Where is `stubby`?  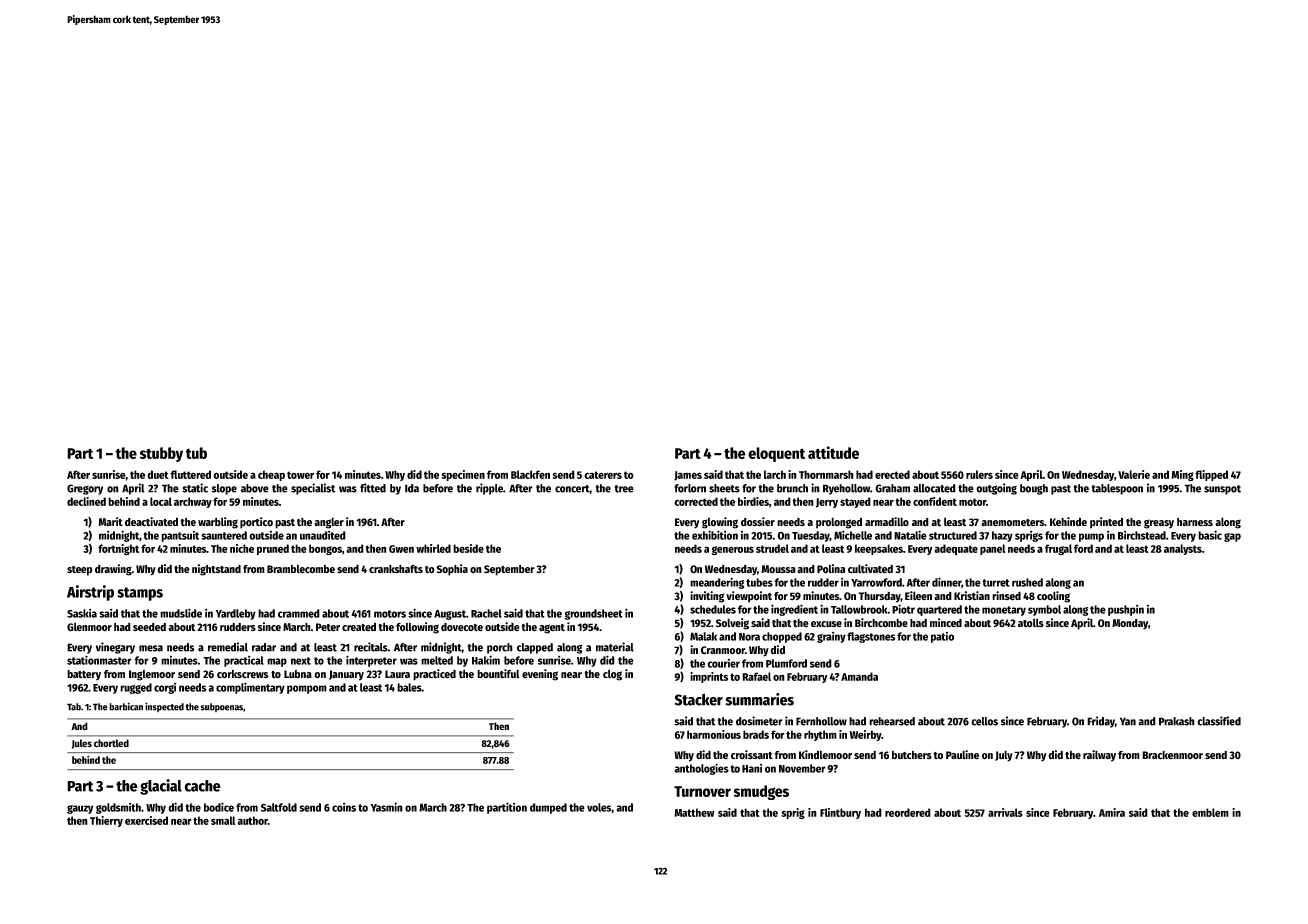
stubby is located at coordinates (161, 454).
